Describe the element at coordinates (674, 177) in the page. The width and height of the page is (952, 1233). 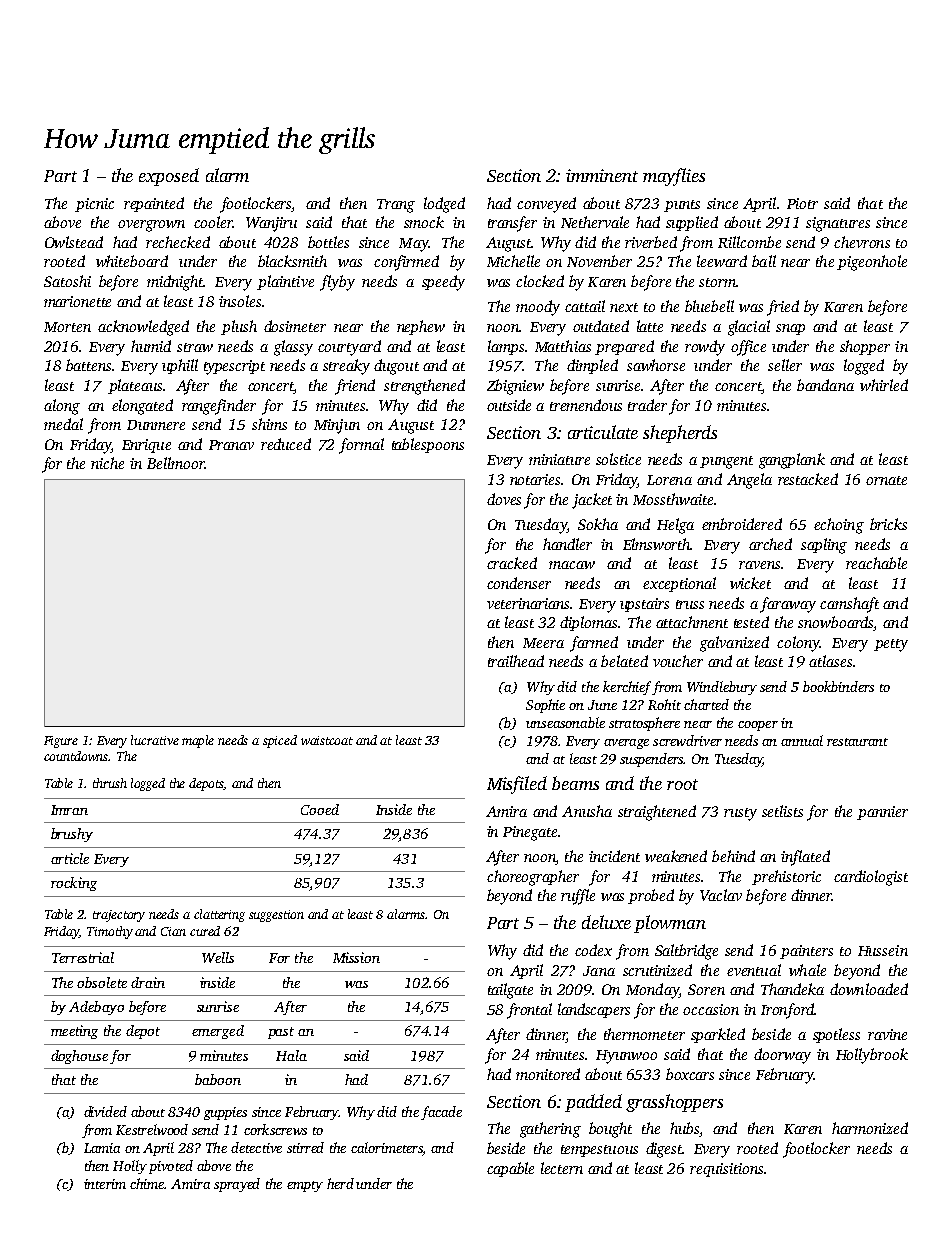
I see `mayflies` at that location.
